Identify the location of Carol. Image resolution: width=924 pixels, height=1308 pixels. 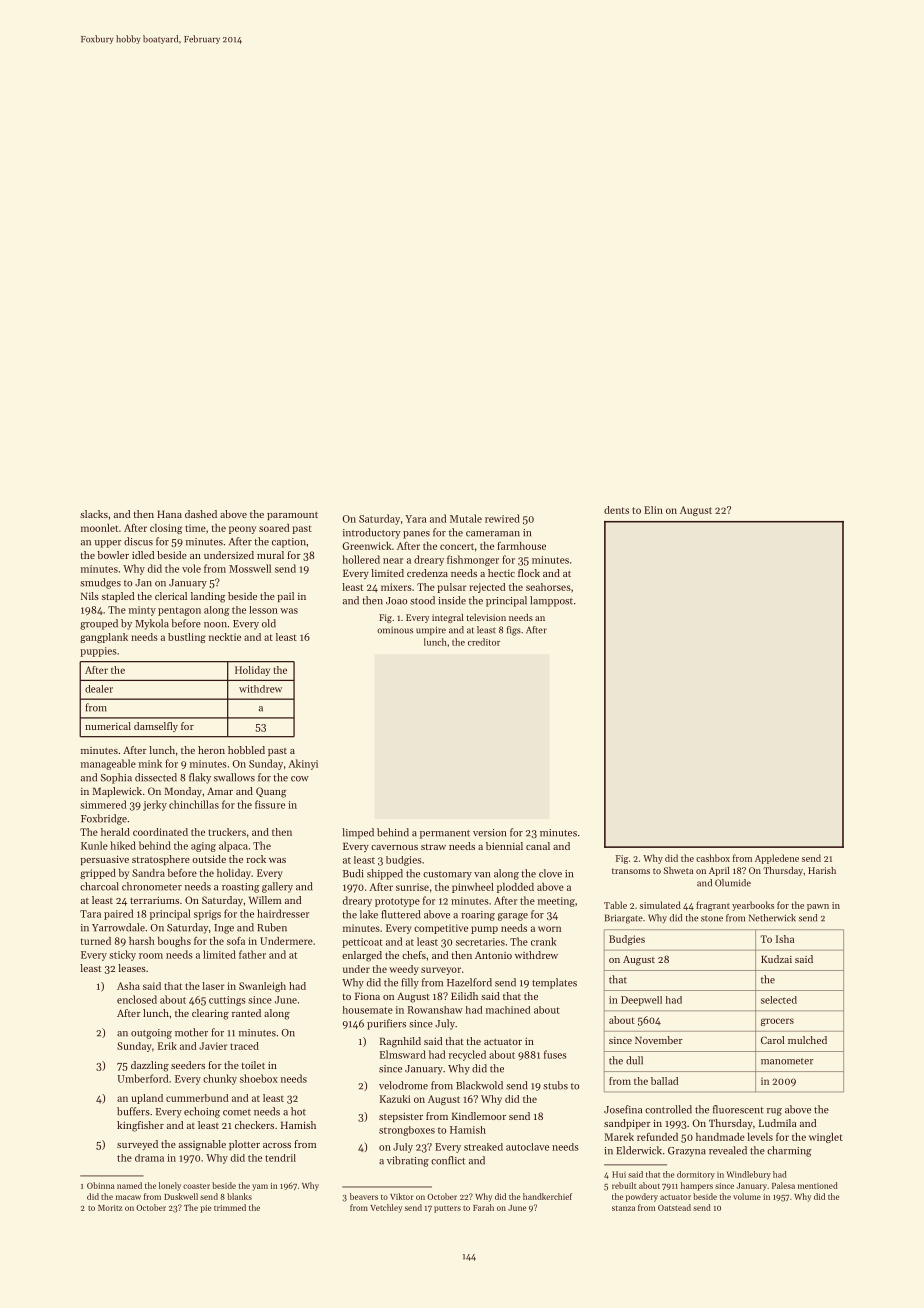
(773, 1040).
